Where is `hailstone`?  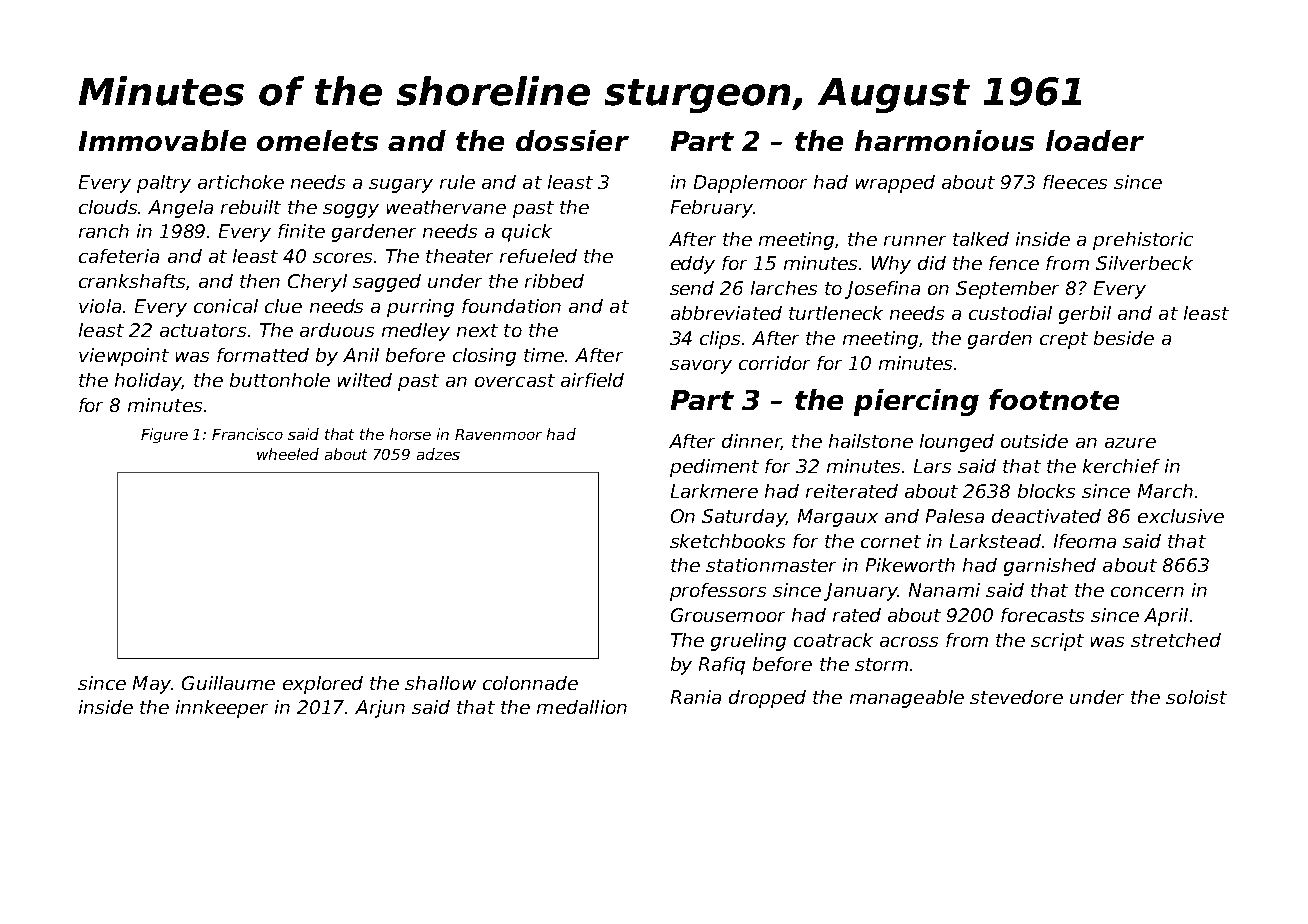
hailstone is located at coordinates (871, 441).
